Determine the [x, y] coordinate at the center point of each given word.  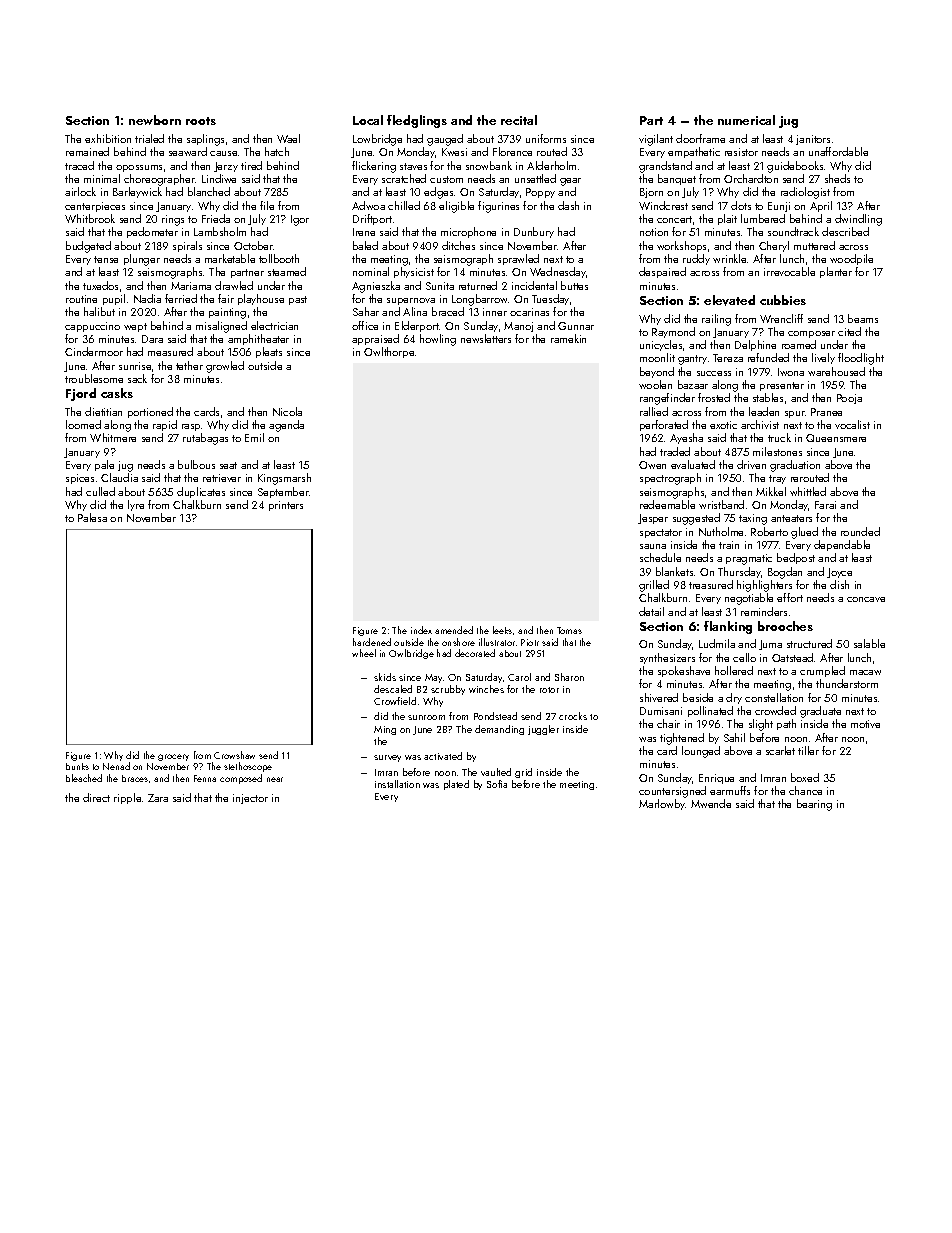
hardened [372, 642]
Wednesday [558, 272]
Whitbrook [90, 218]
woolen [655, 384]
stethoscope [248, 767]
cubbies [783, 300]
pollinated [710, 711]
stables [768, 397]
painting [227, 313]
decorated [475, 653]
